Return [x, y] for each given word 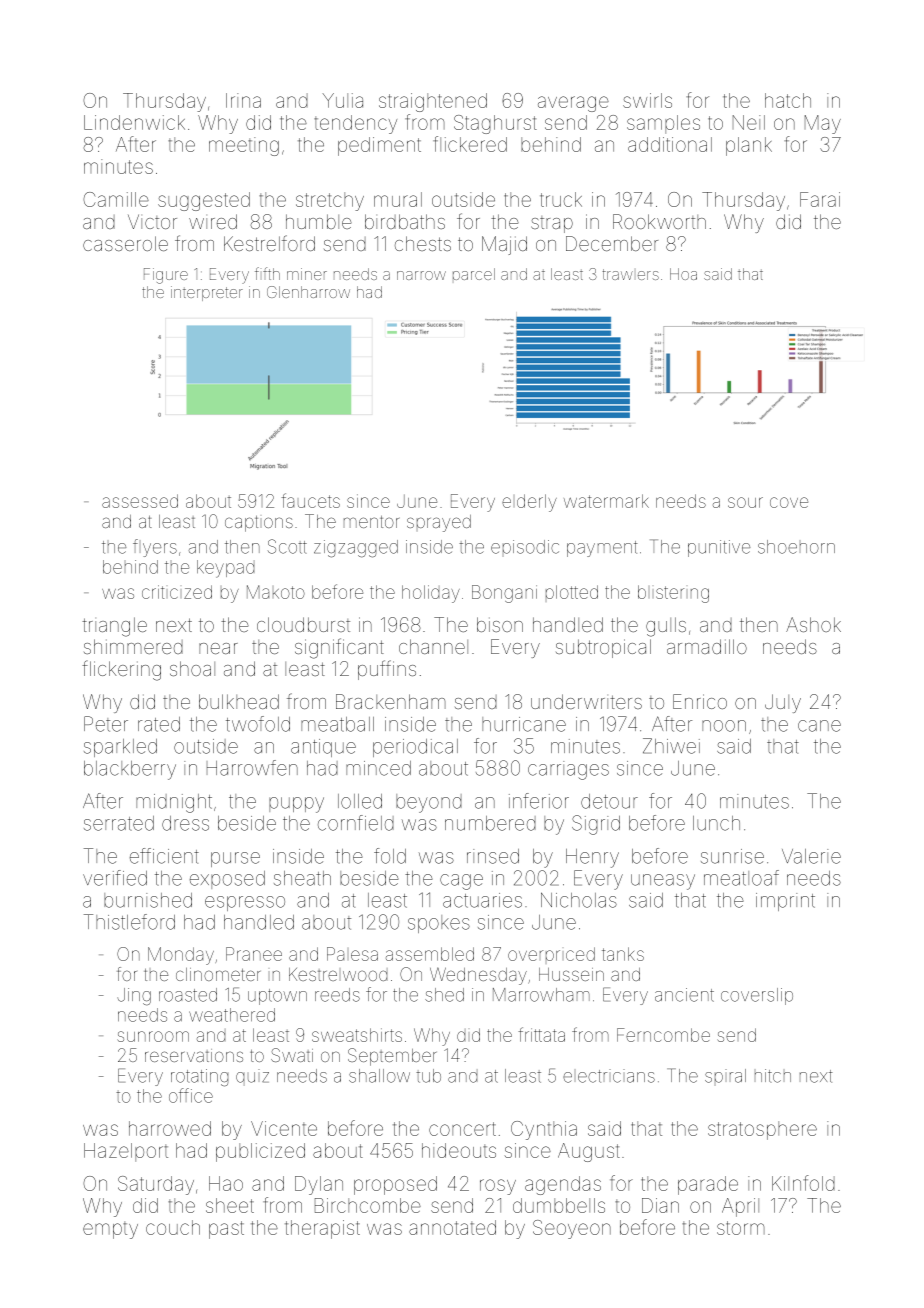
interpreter [207, 293]
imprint [785, 902]
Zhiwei [671, 746]
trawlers [630, 274]
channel [433, 646]
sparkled [120, 748]
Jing [134, 996]
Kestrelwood [338, 974]
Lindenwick [134, 122]
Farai [820, 199]
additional [670, 144]
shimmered [133, 646]
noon [724, 726]
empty [110, 1230]
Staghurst [495, 124]
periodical [415, 748]
